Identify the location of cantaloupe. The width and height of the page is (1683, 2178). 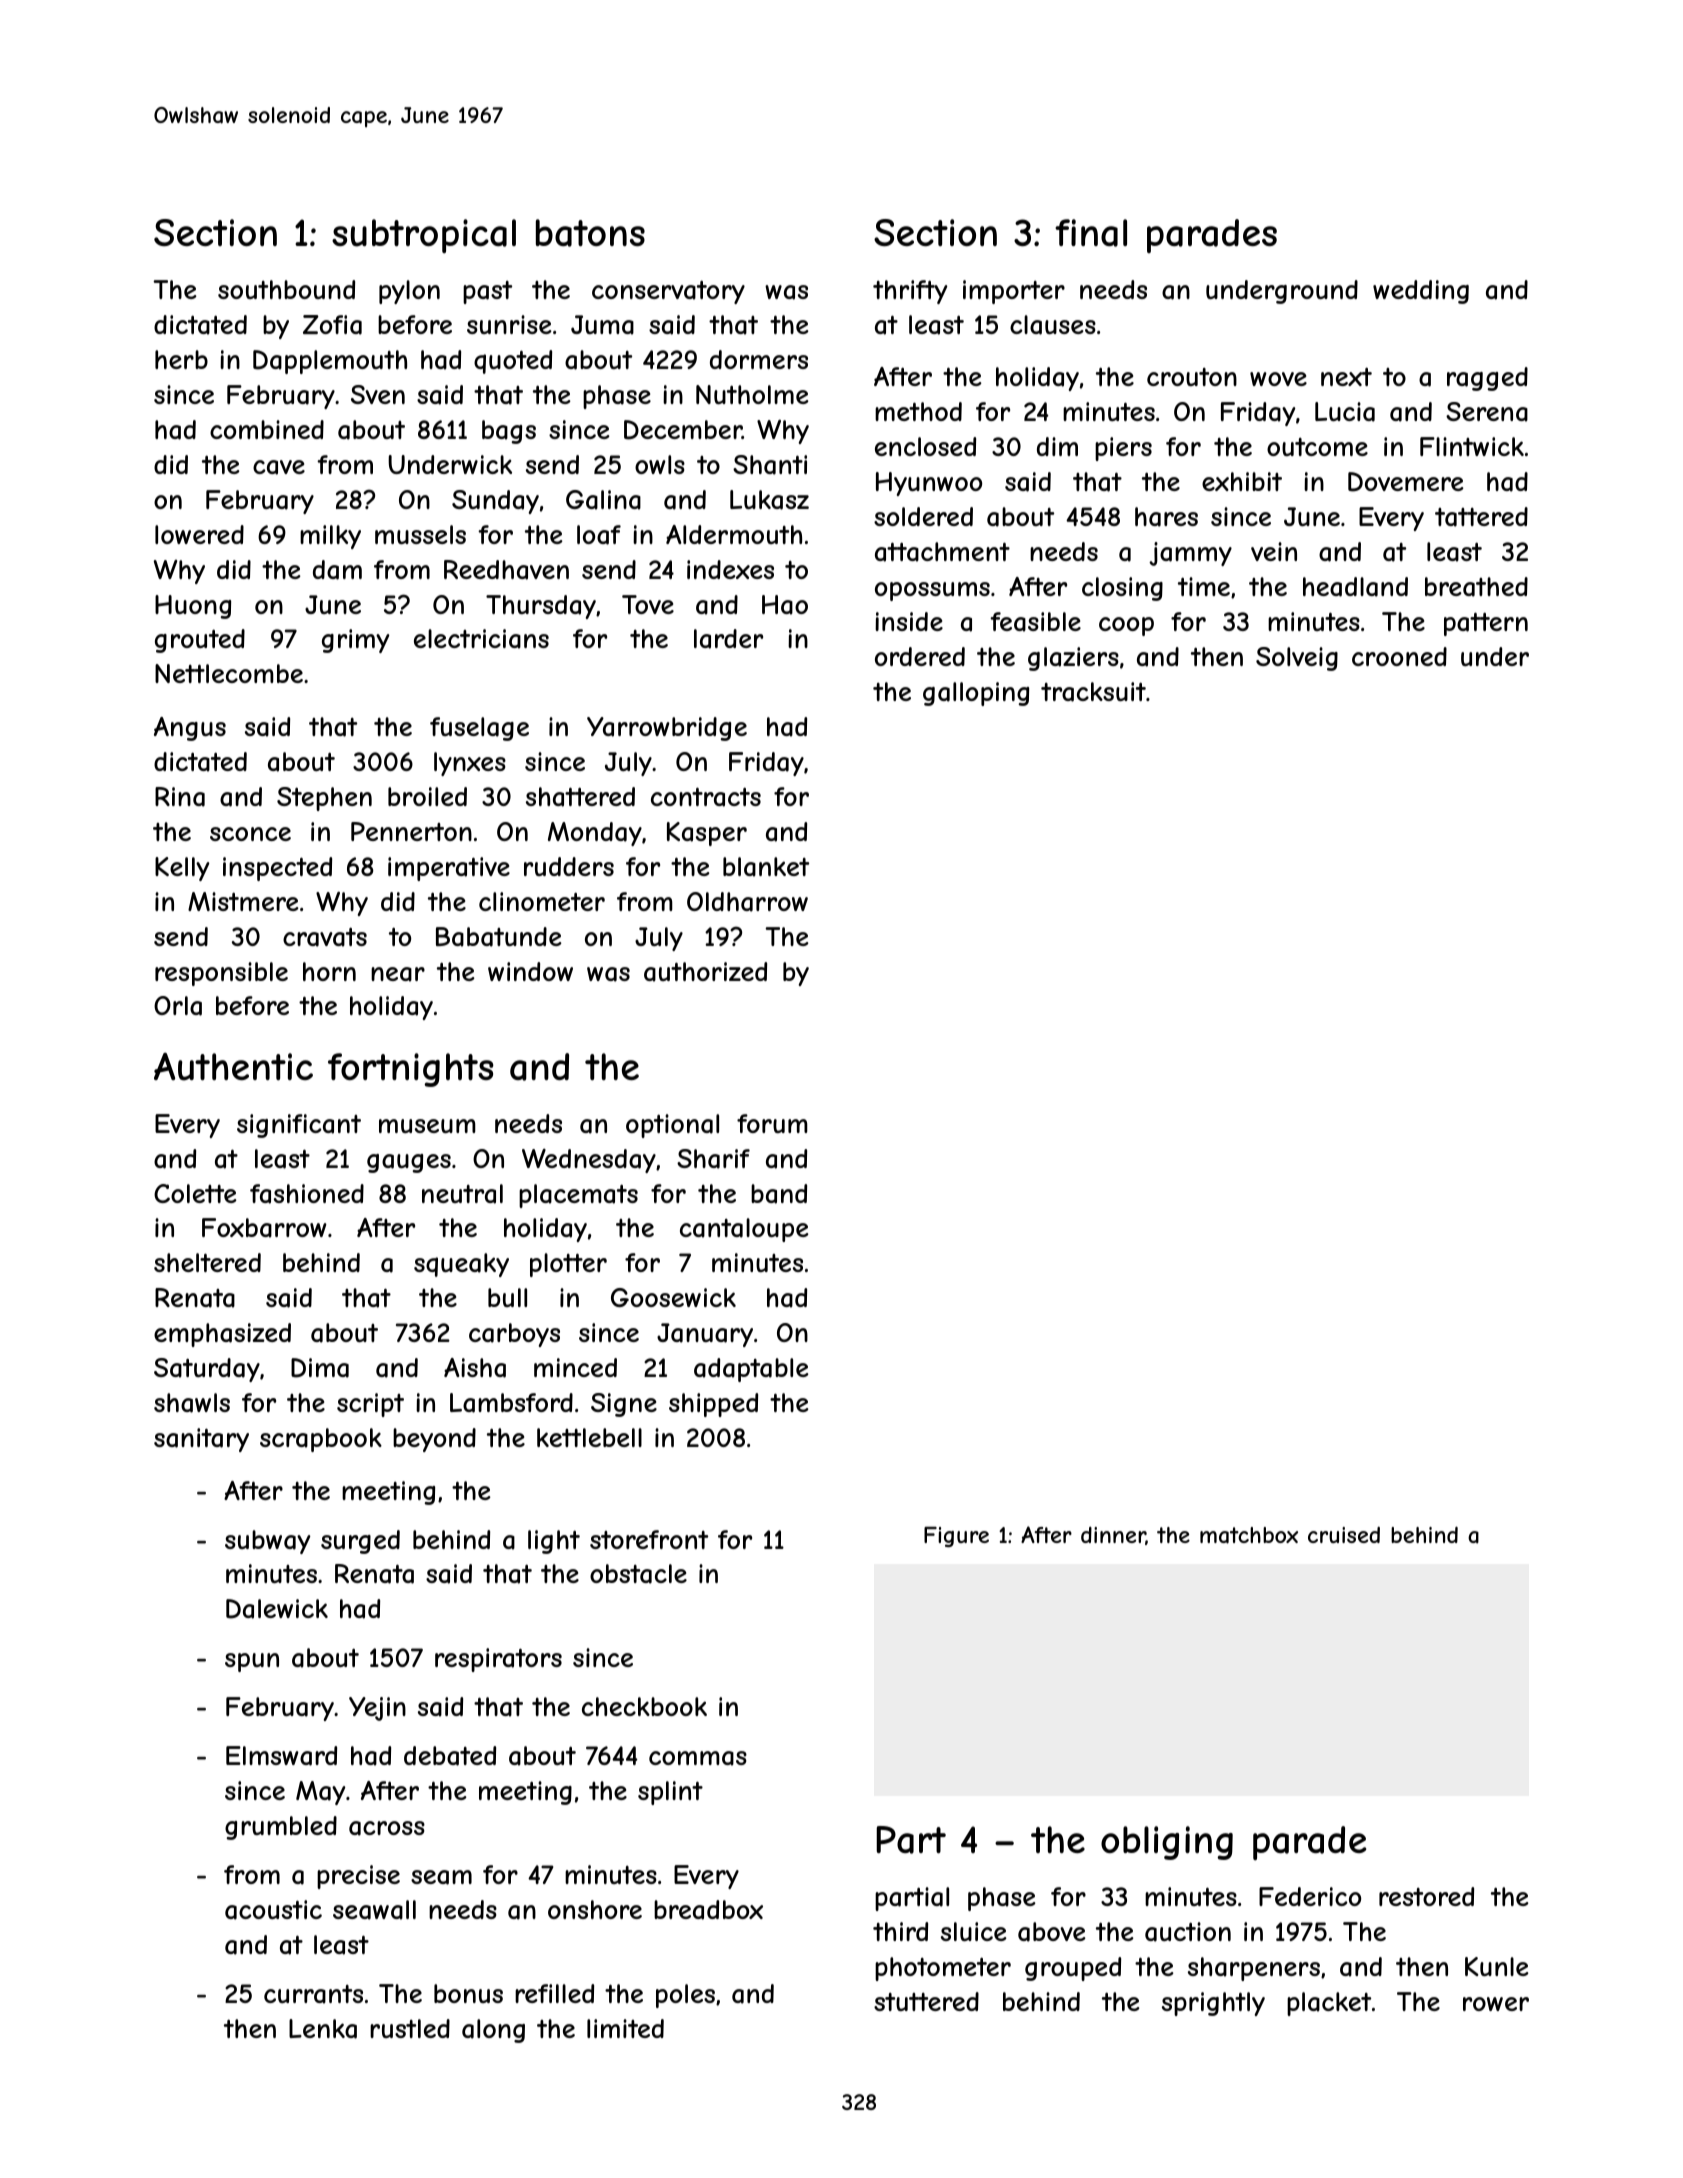
(744, 1230).
